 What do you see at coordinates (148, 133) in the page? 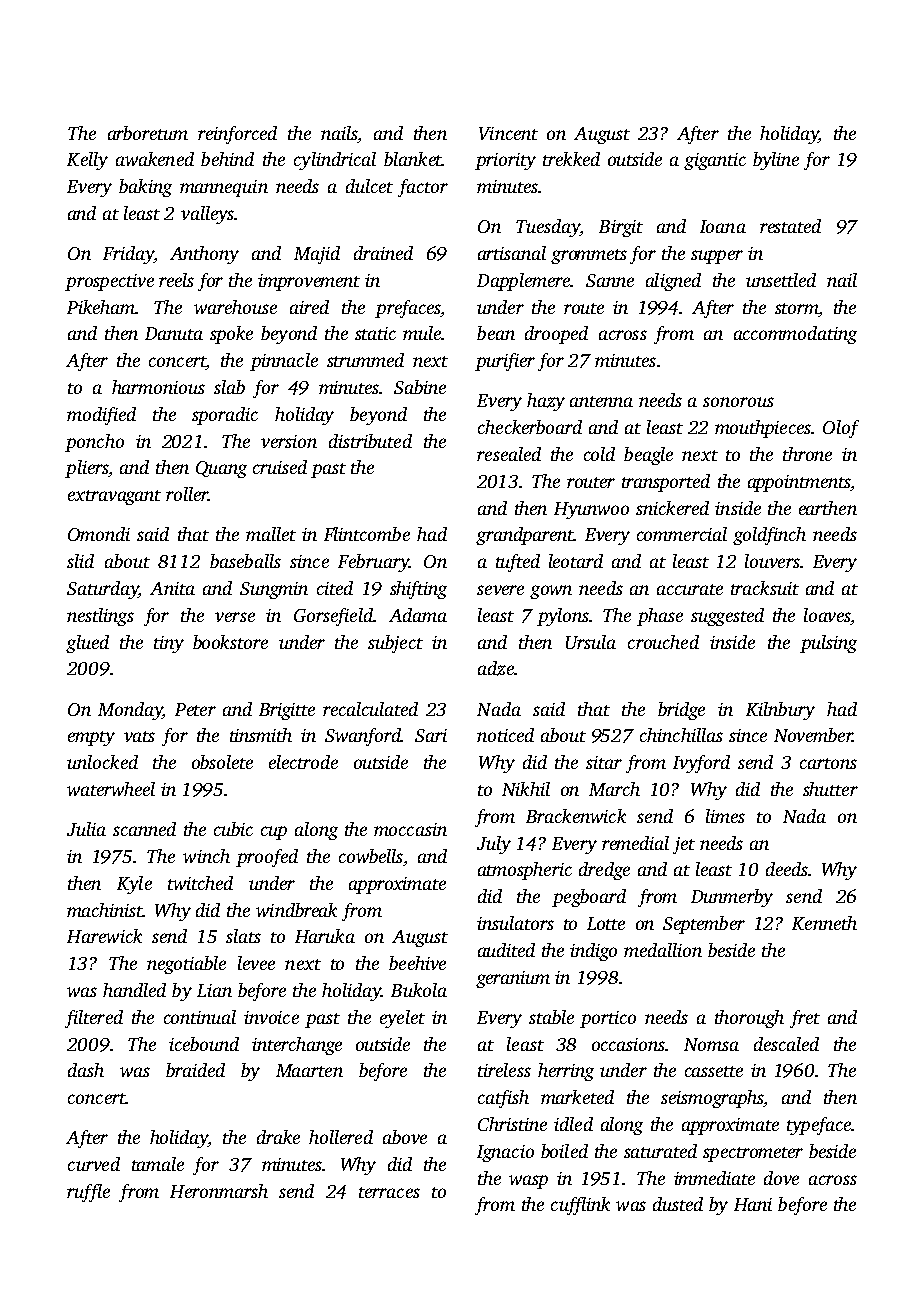
I see `arboretum` at bounding box center [148, 133].
